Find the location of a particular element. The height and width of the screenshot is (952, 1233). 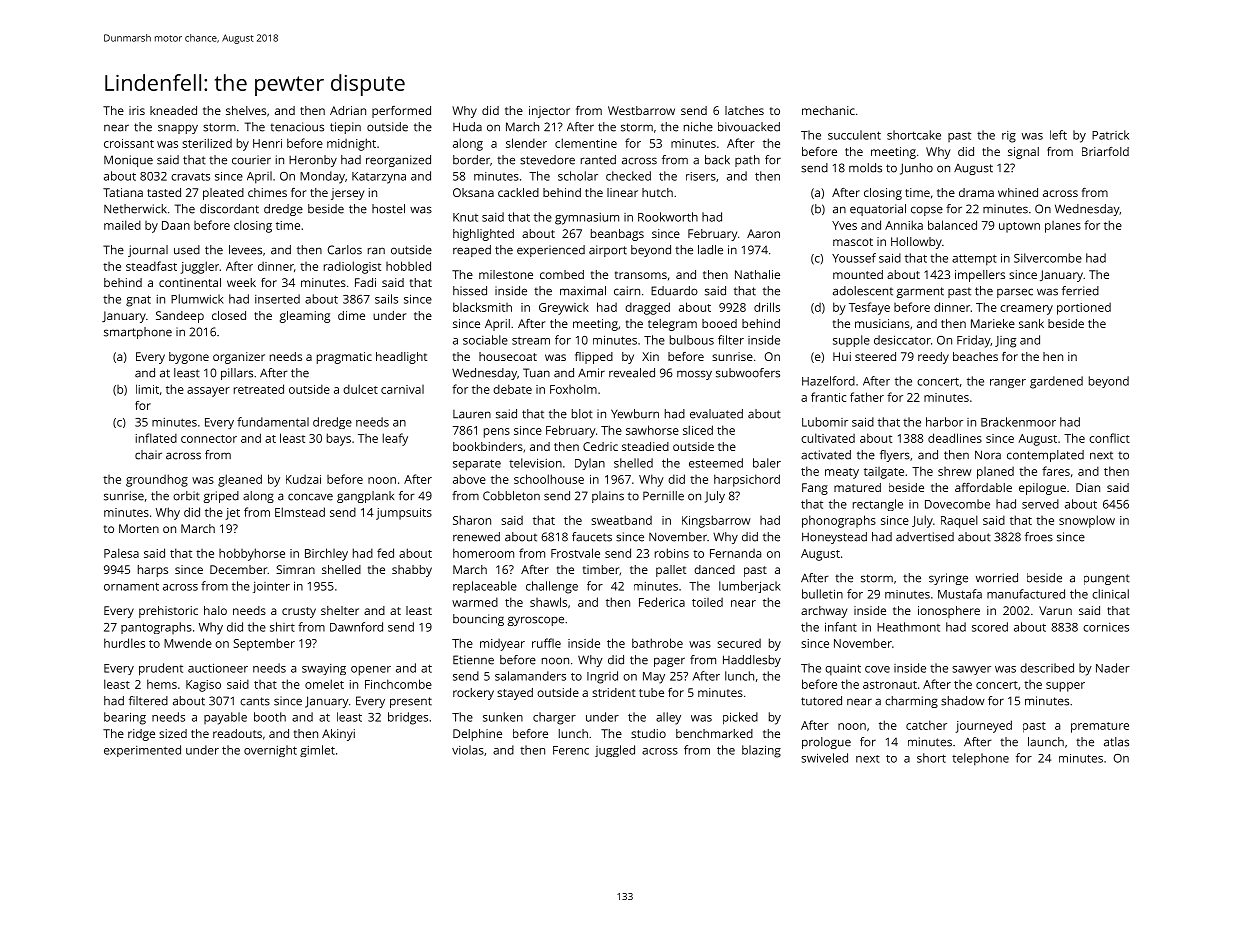

astronaut is located at coordinates (890, 685).
